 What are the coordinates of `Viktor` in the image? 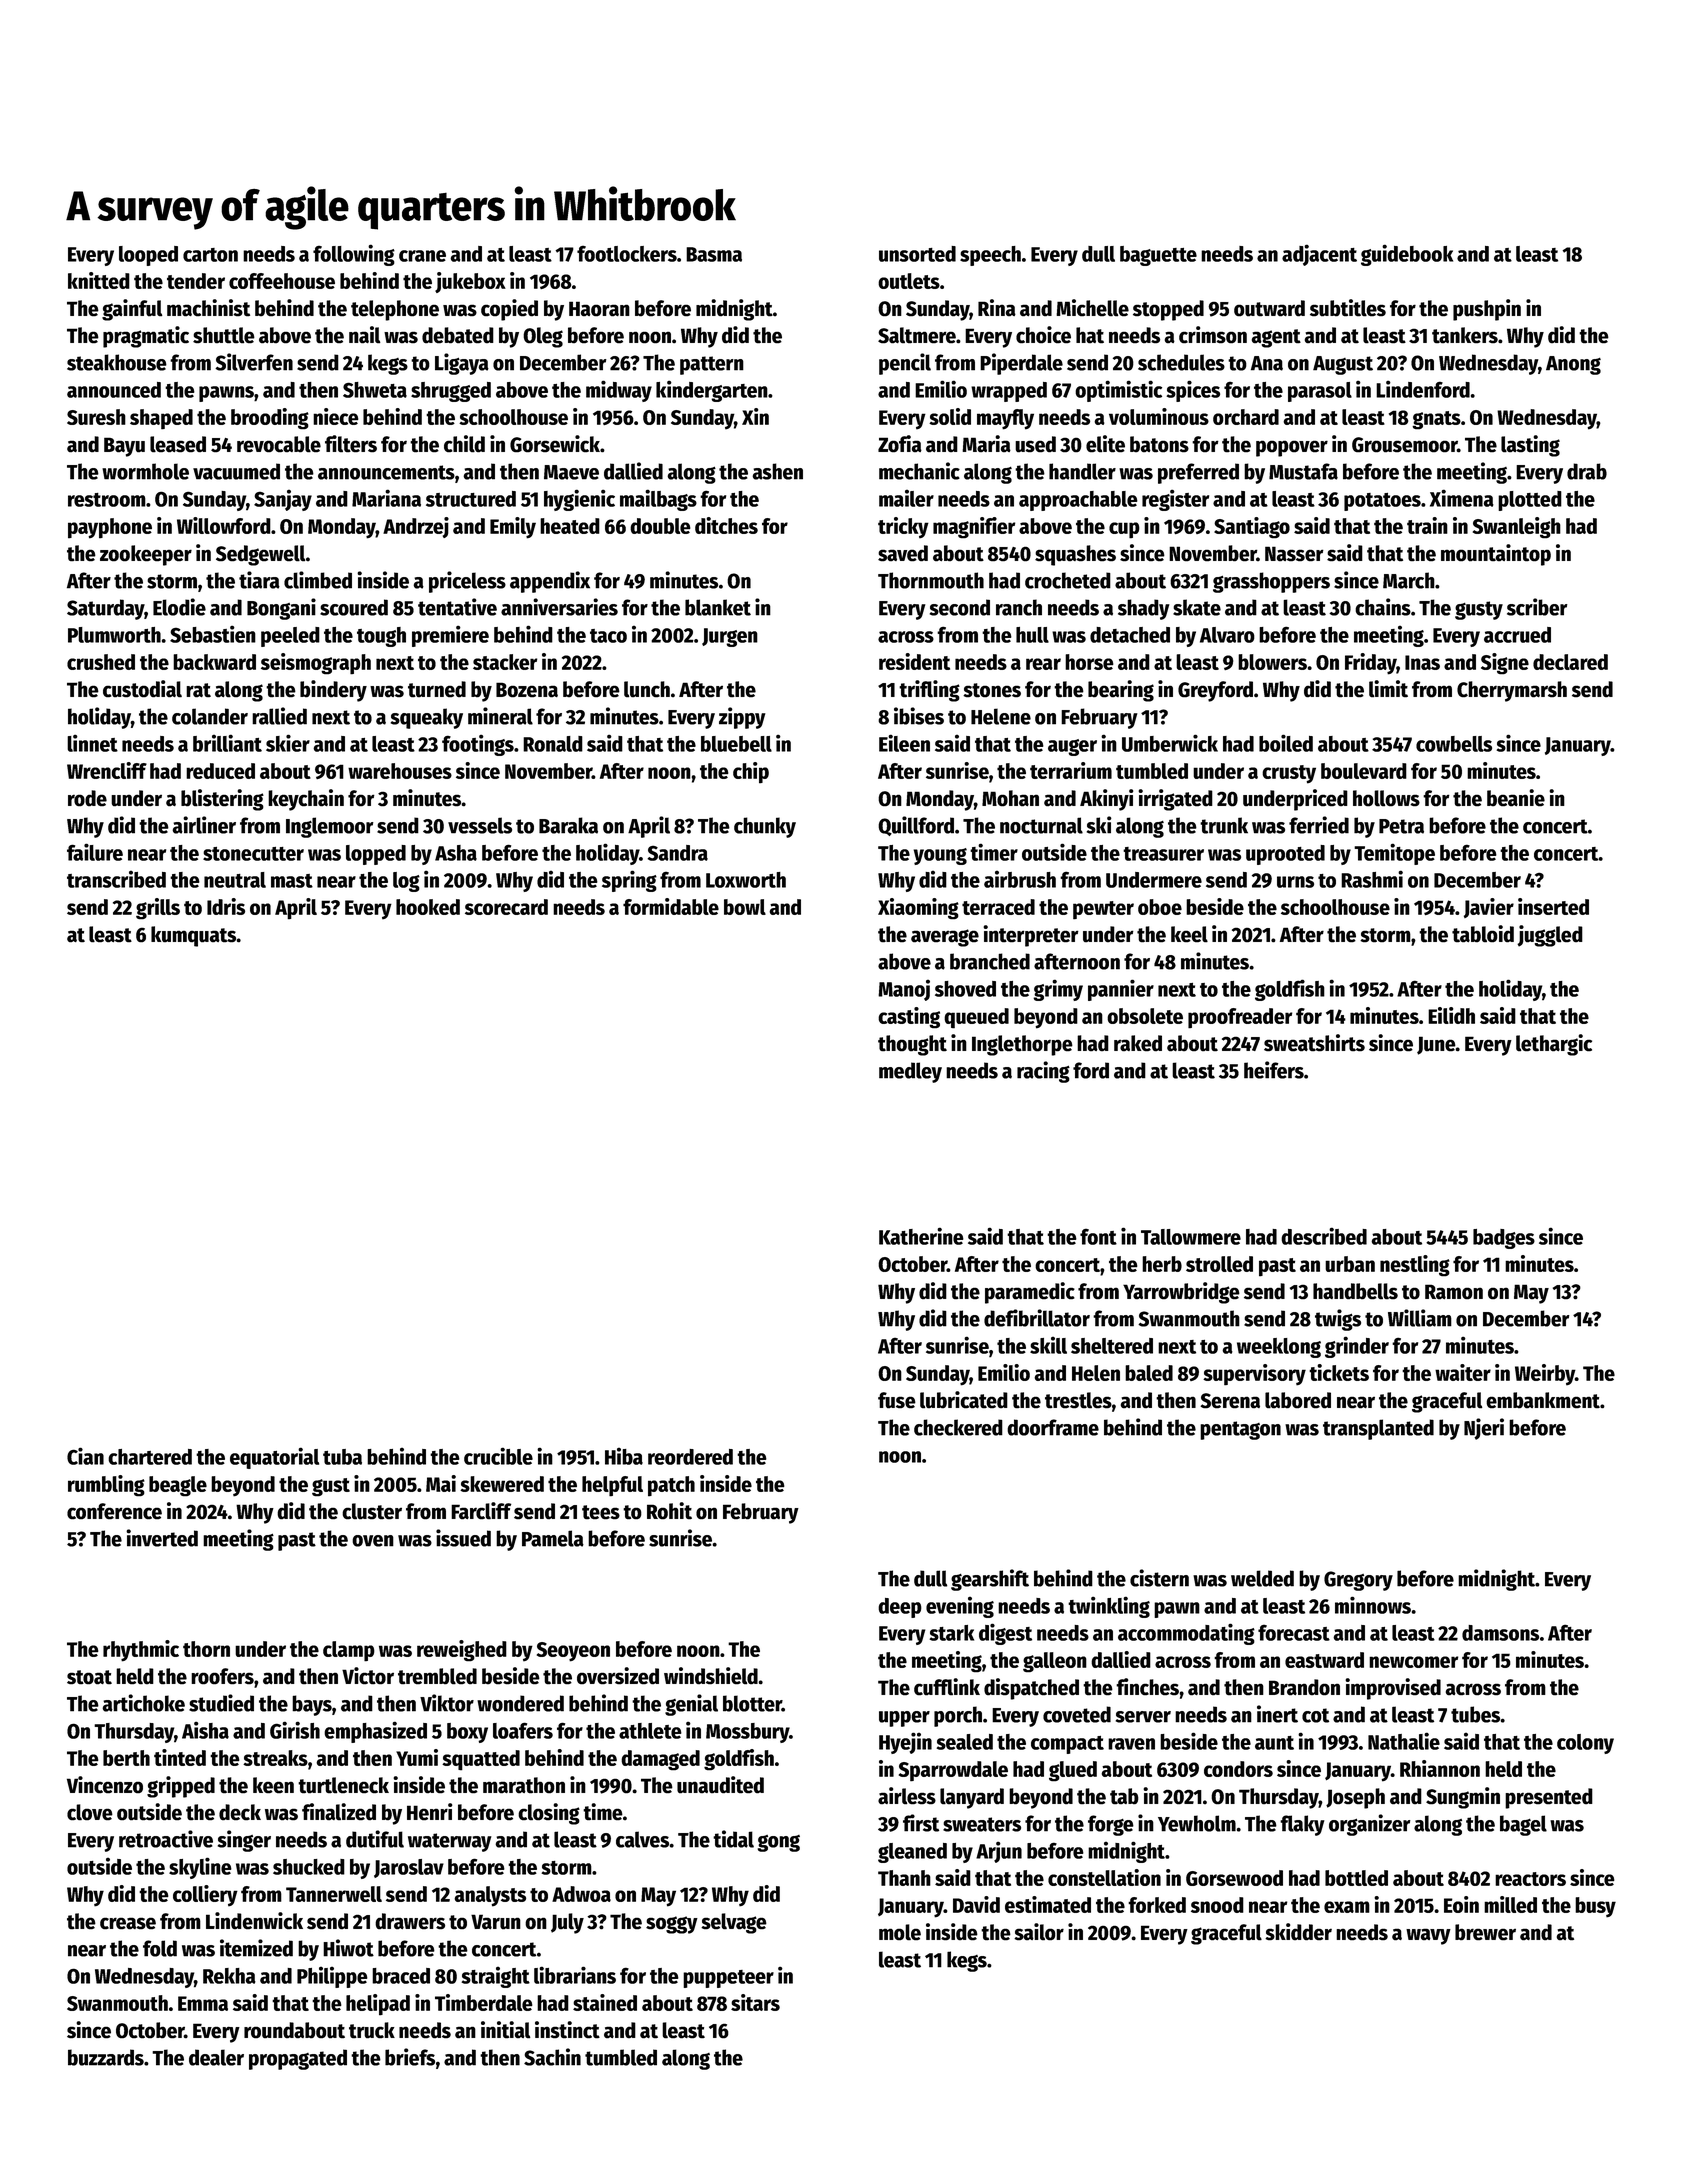 It's located at (447, 1703).
